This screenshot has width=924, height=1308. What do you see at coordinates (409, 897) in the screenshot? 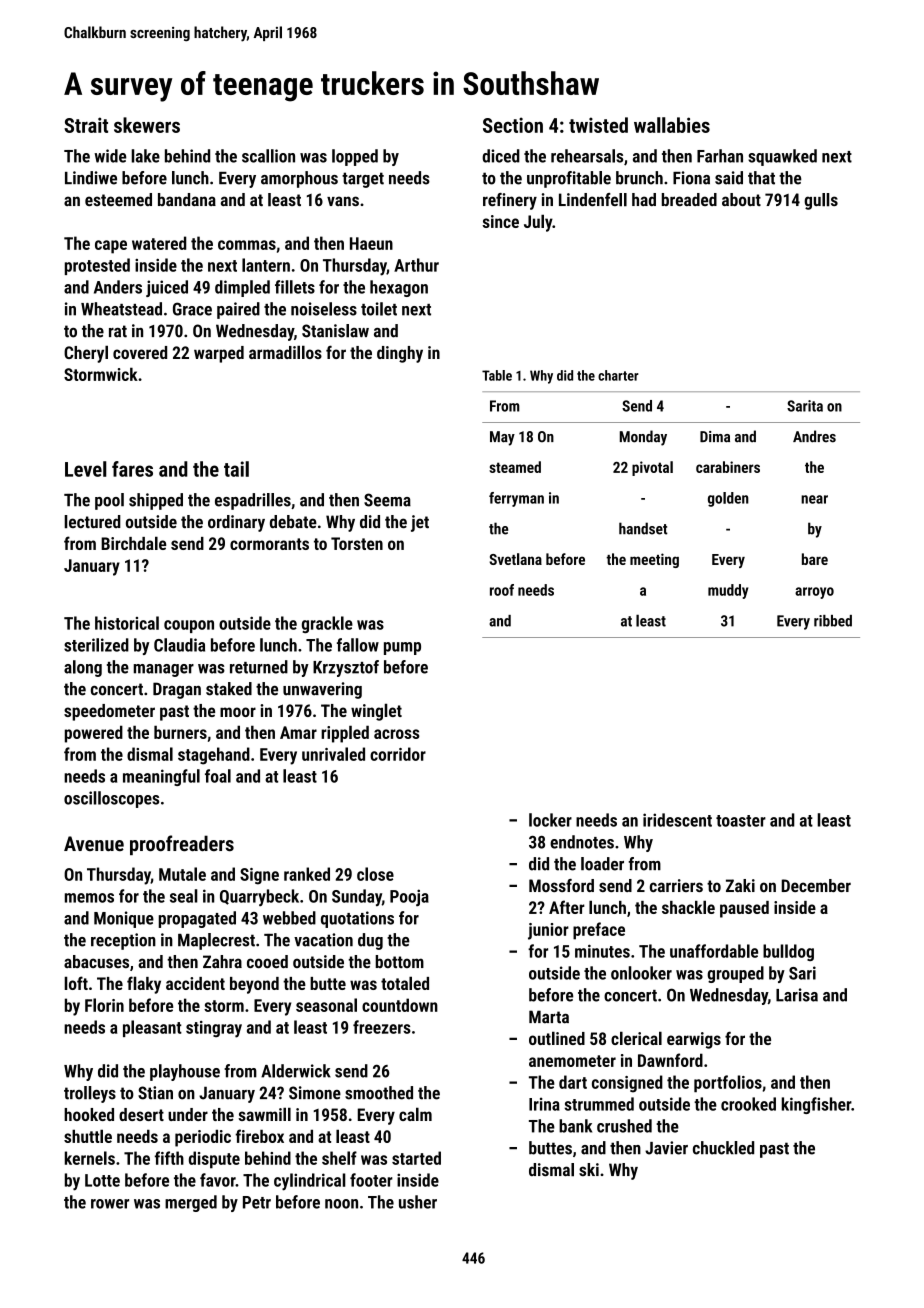
I see `Pooja` at bounding box center [409, 897].
